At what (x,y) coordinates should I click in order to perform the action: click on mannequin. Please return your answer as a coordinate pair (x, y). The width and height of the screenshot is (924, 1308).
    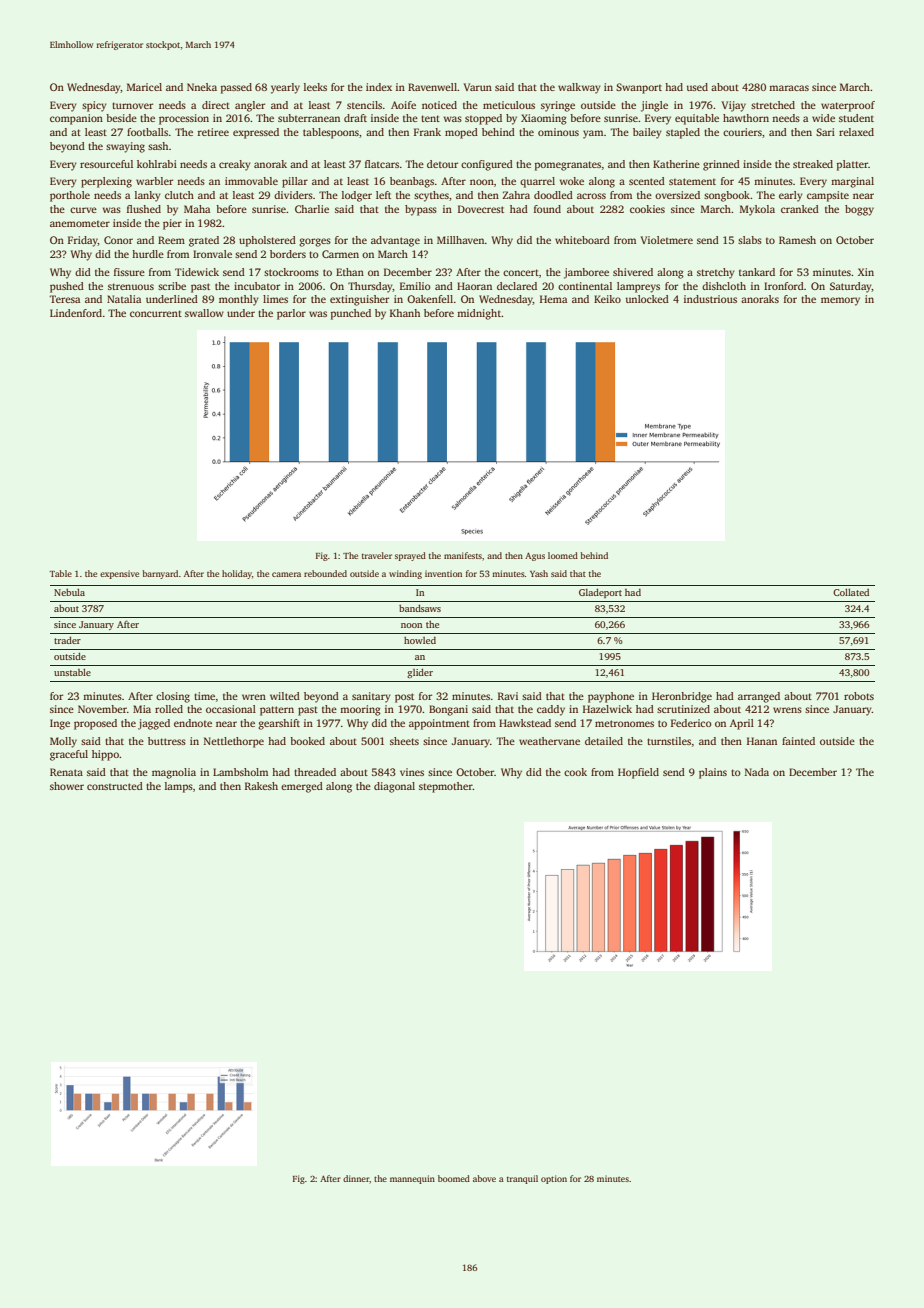
    Looking at the image, I should click on (412, 1179).
